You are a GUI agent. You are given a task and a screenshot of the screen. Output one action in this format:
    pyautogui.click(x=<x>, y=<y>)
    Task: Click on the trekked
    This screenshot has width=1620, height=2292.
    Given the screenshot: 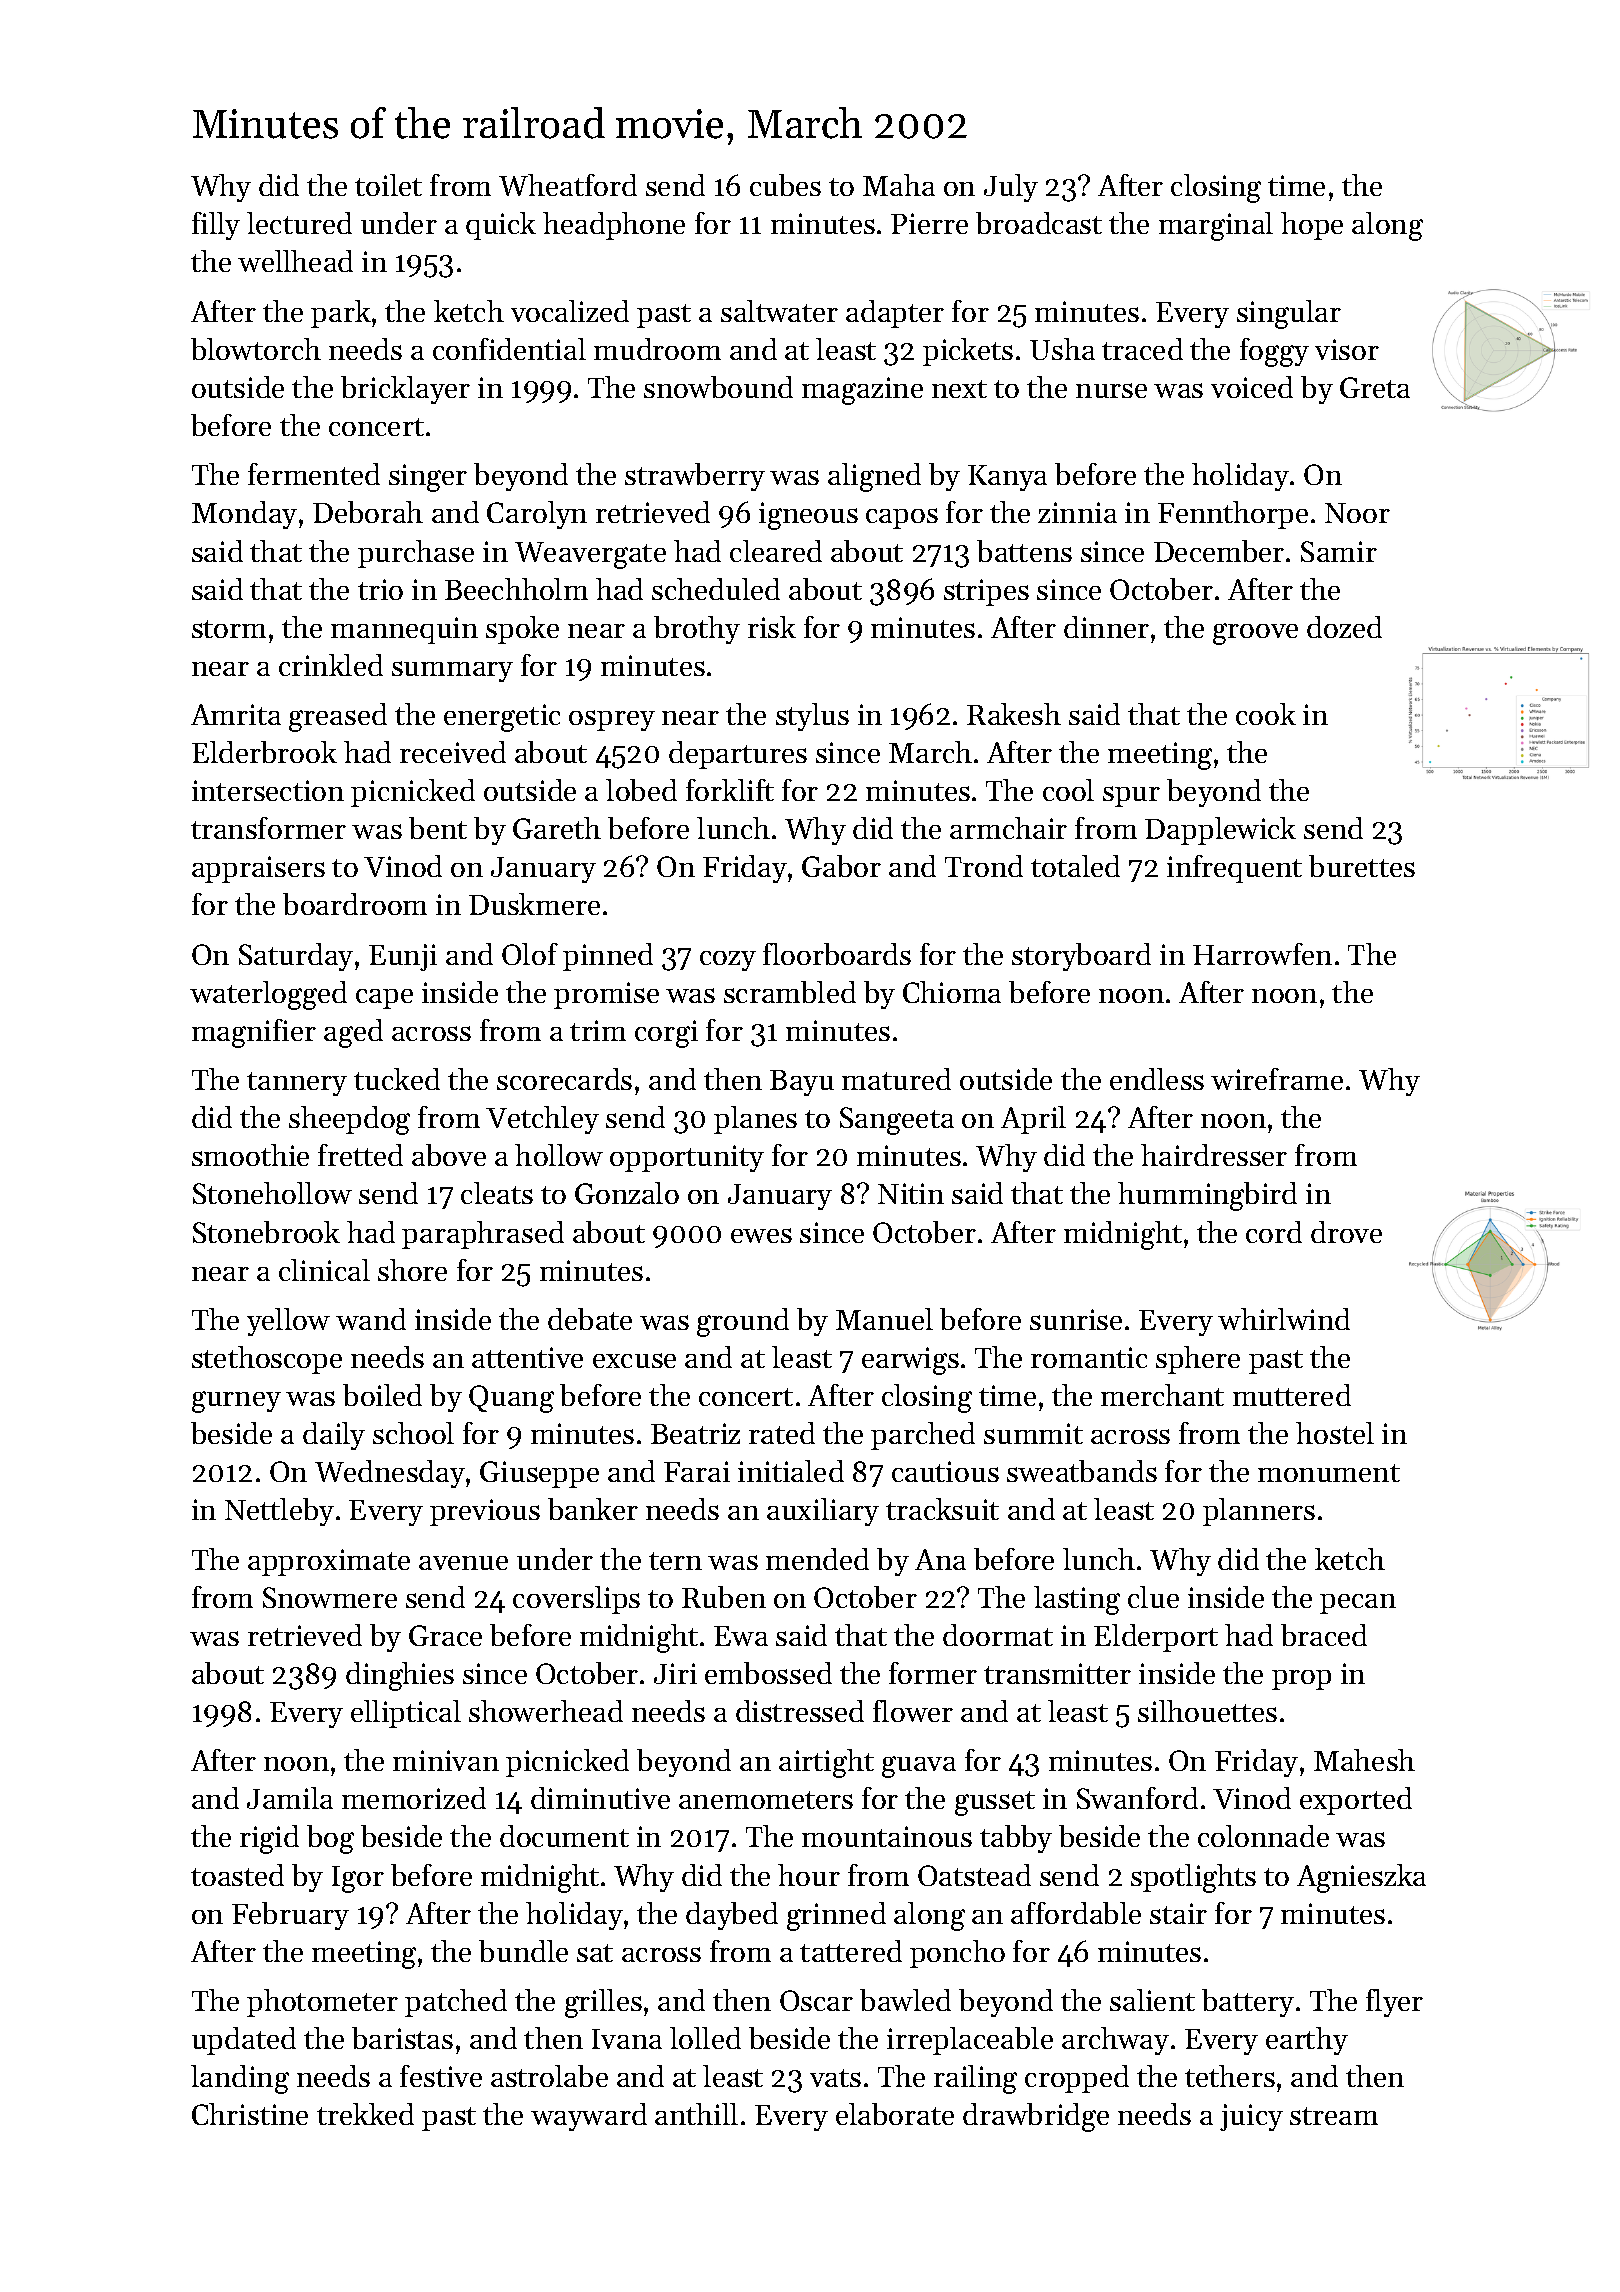 What is the action you would take?
    pyautogui.click(x=365, y=2114)
